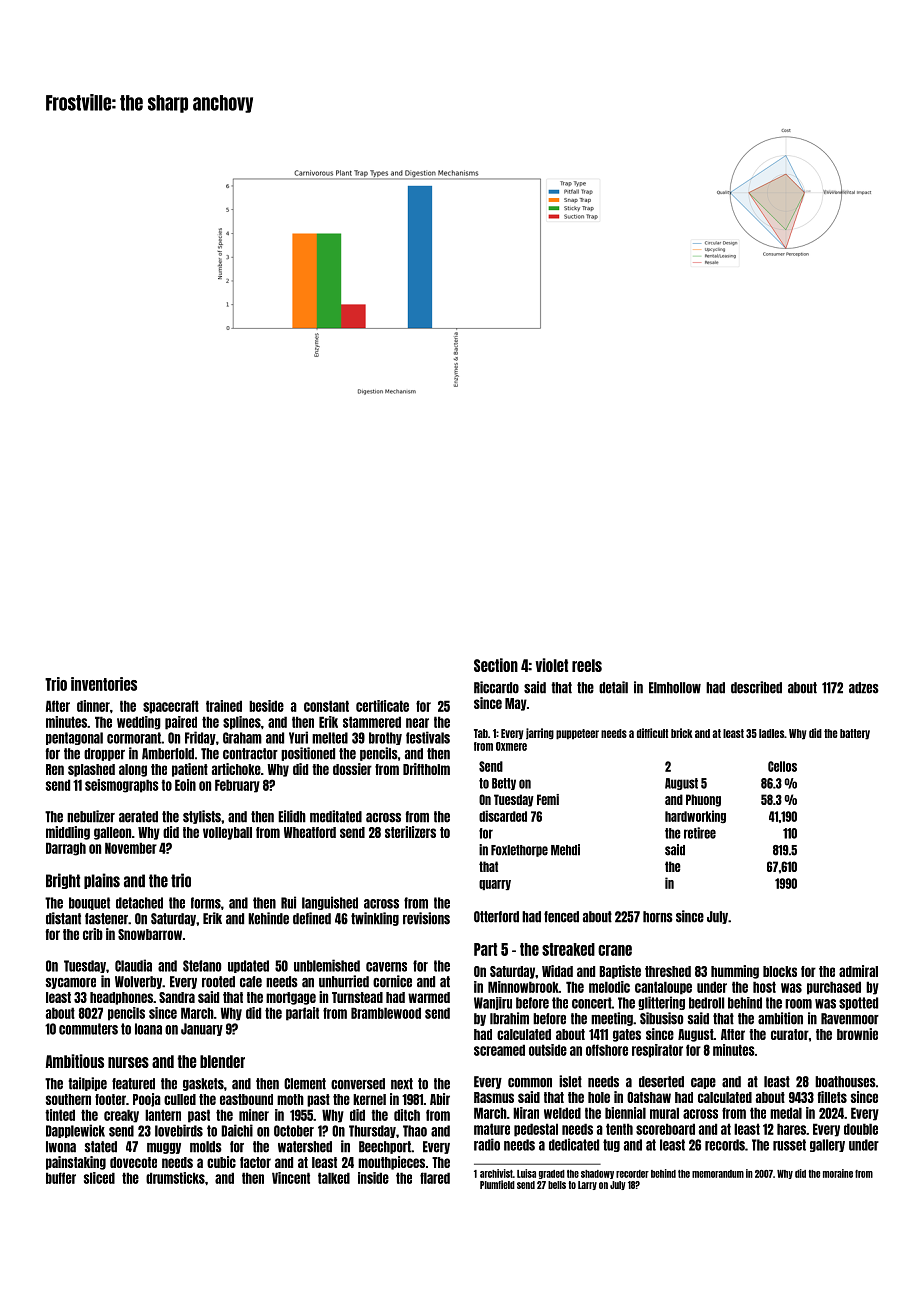 The width and height of the screenshot is (924, 1308). I want to click on plains, so click(102, 881).
